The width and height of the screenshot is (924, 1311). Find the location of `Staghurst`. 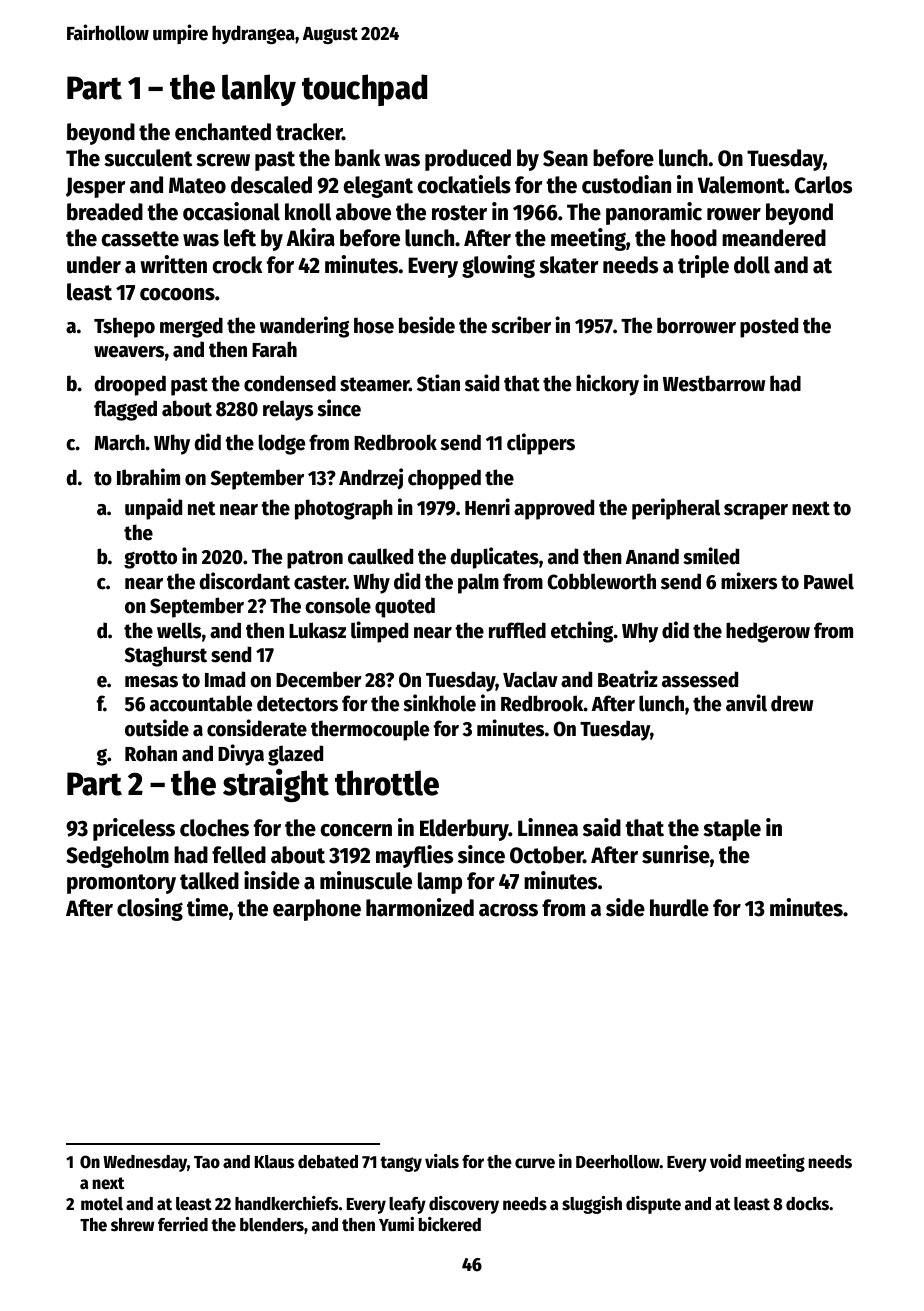

Staghurst is located at coordinates (166, 656).
